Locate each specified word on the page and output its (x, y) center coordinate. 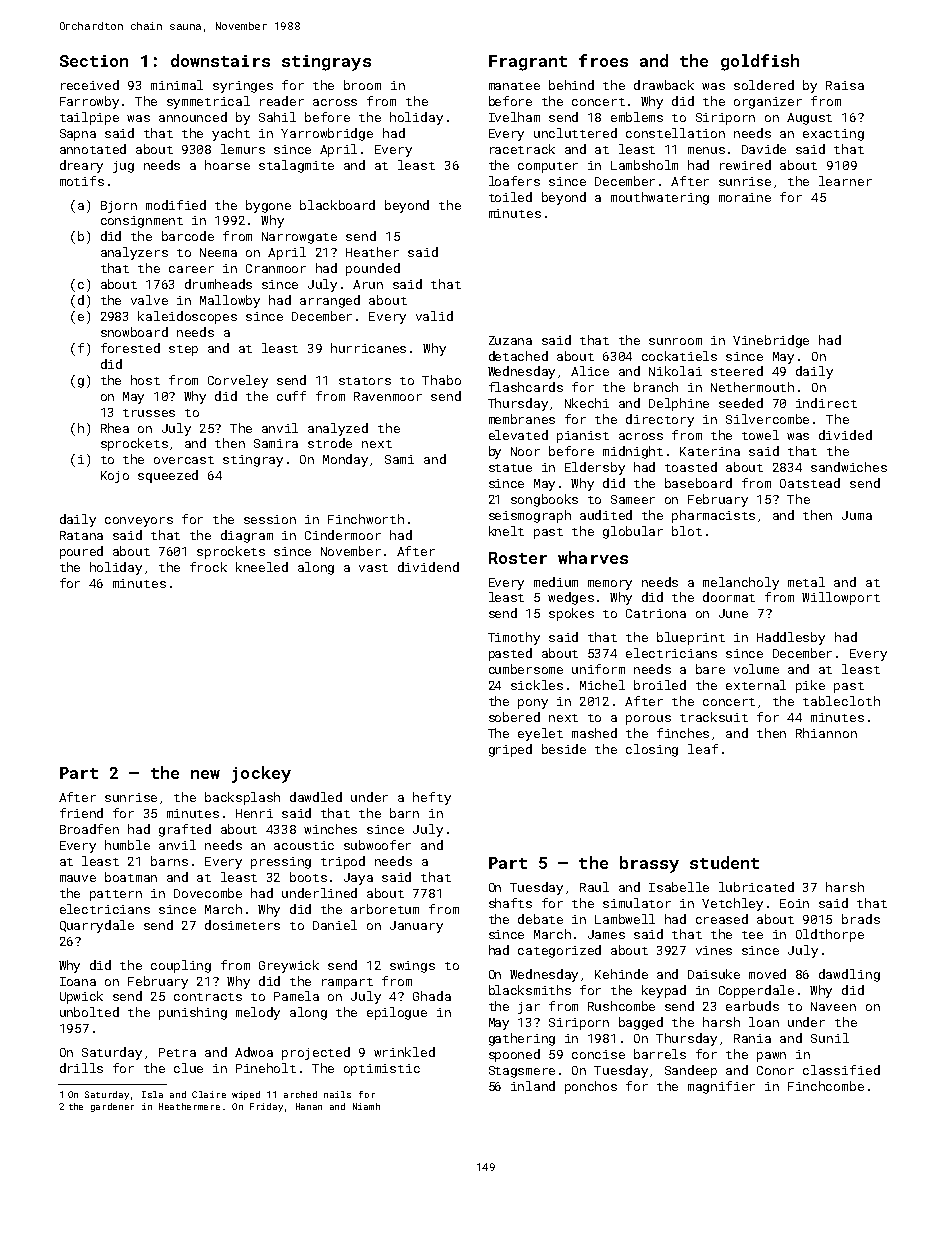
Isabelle (679, 887)
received (90, 85)
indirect (826, 403)
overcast (184, 460)
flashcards (526, 387)
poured (81, 552)
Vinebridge (771, 341)
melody (258, 1013)
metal (806, 582)
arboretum (385, 909)
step (183, 350)
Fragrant (528, 63)
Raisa (845, 85)
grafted (185, 830)
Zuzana (510, 340)
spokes (571, 614)
